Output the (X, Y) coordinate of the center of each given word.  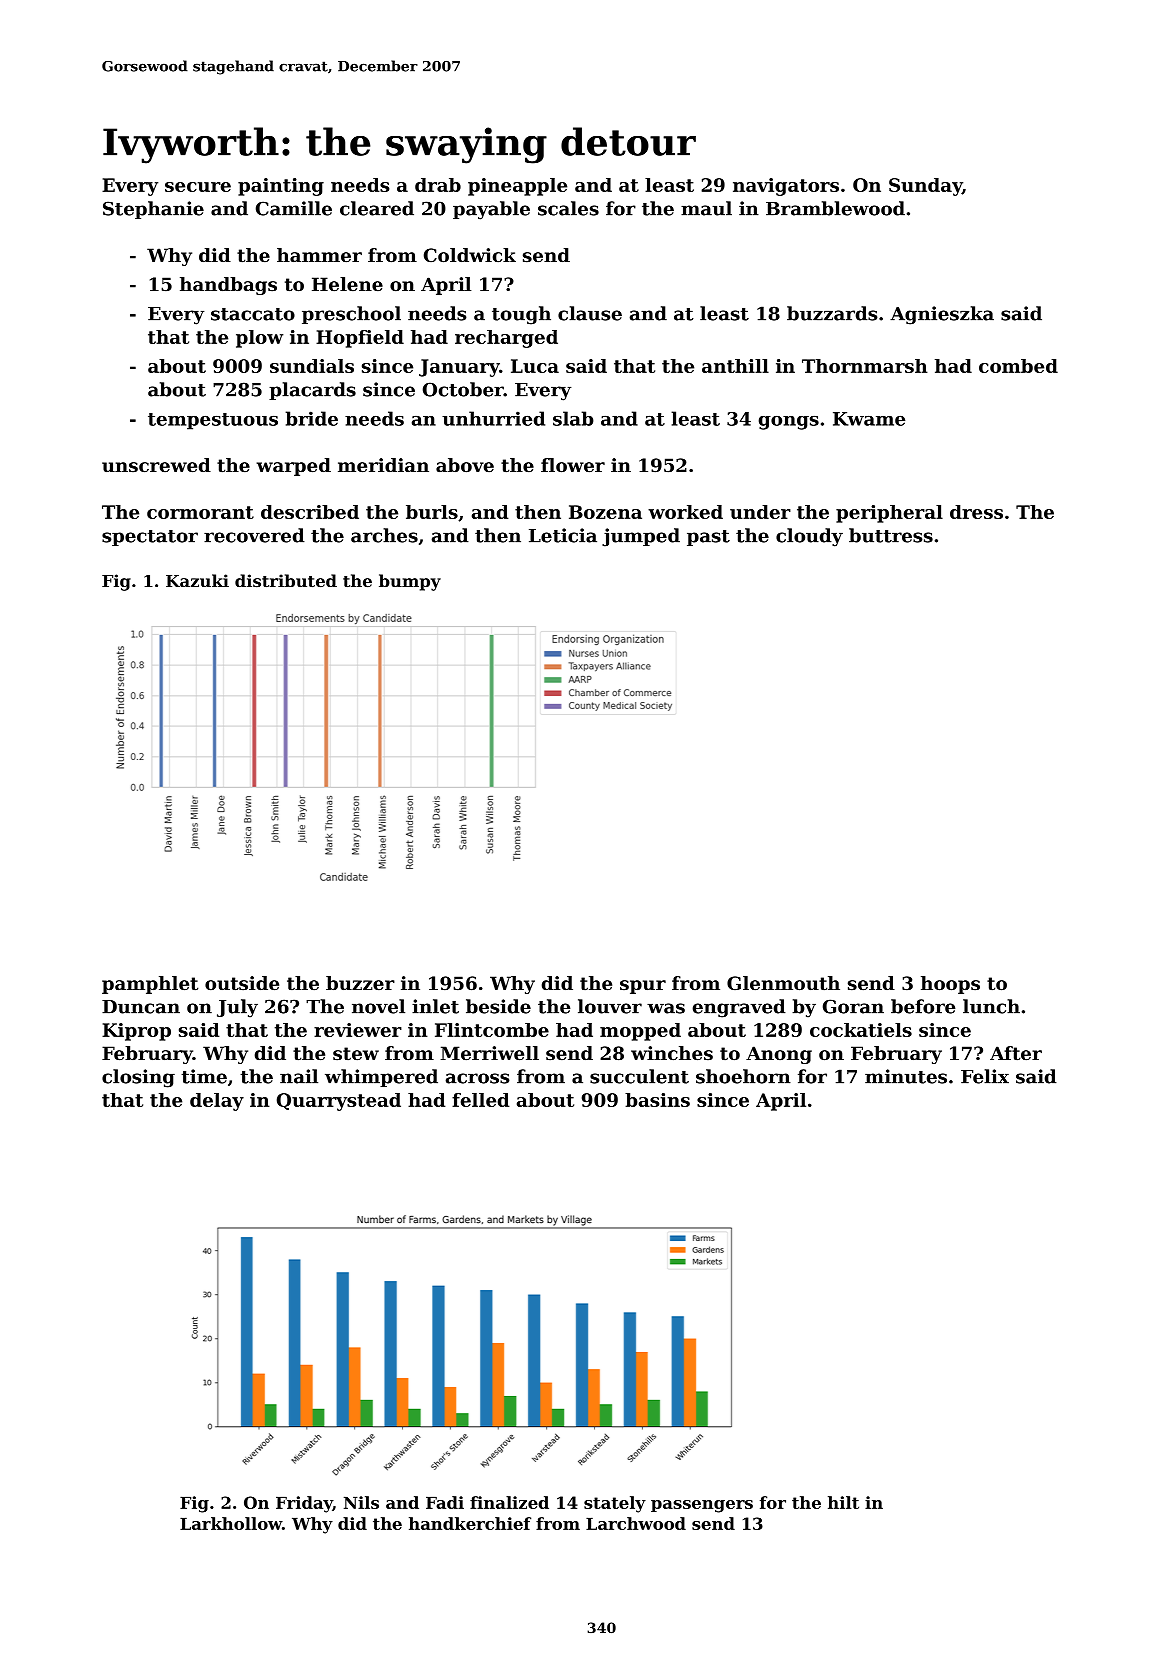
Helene (347, 284)
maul (706, 208)
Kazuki (197, 580)
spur (643, 987)
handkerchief (470, 1523)
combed (1018, 366)
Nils (361, 1502)
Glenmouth (783, 983)
